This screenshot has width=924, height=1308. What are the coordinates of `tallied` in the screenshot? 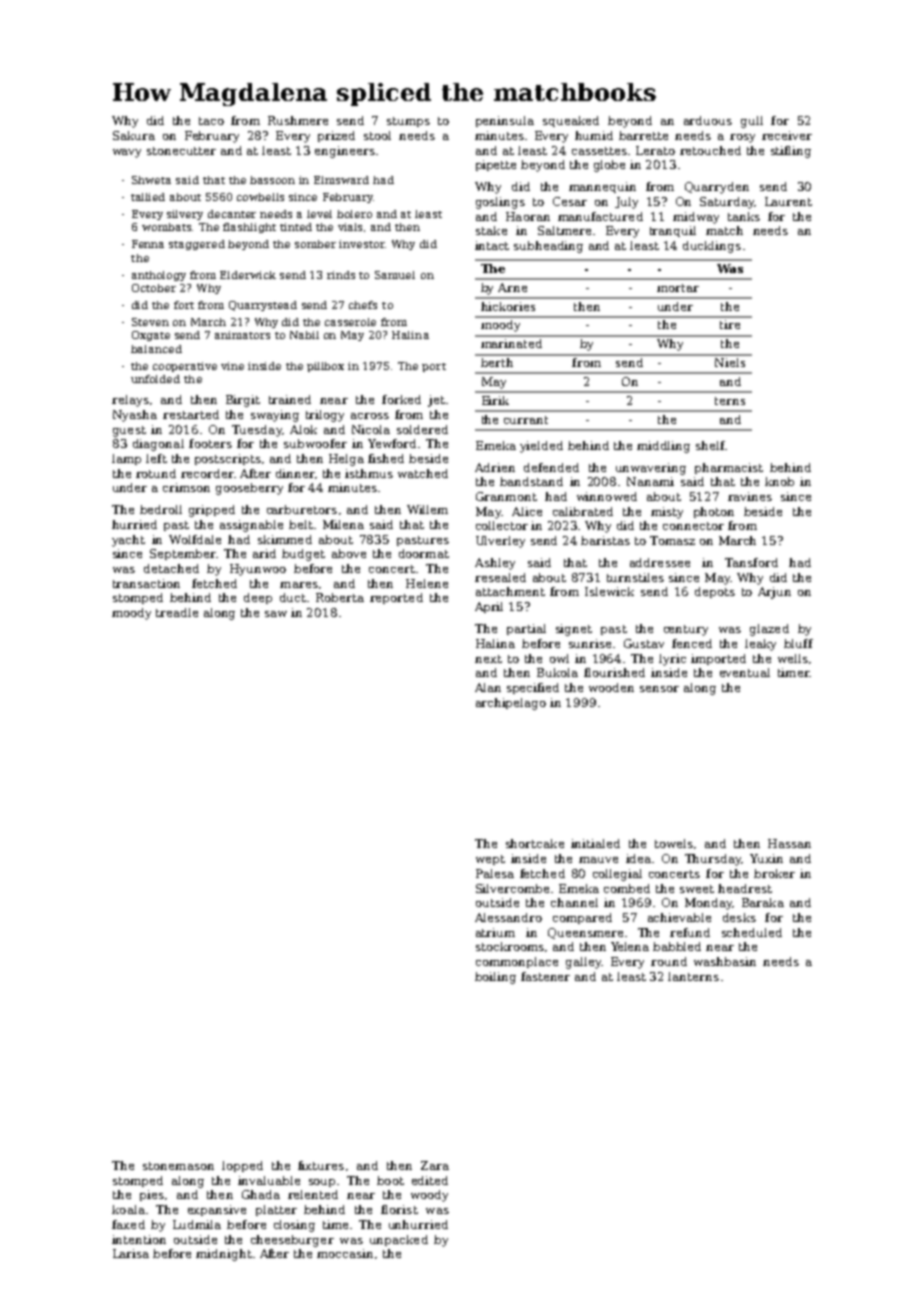 It's located at (148, 197).
